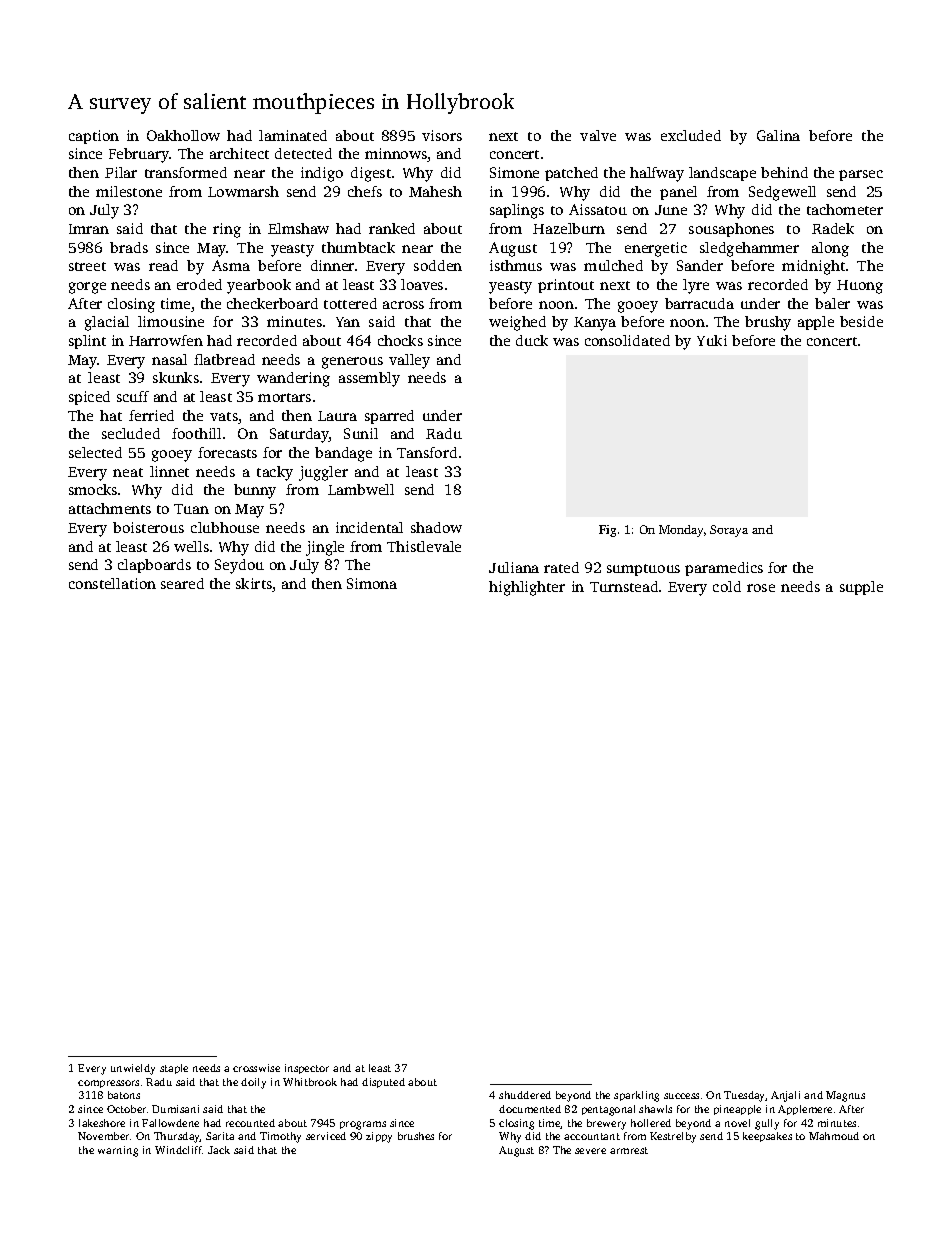 This screenshot has width=952, height=1233. Describe the element at coordinates (256, 1068) in the screenshot. I see `crosswise` at that location.
